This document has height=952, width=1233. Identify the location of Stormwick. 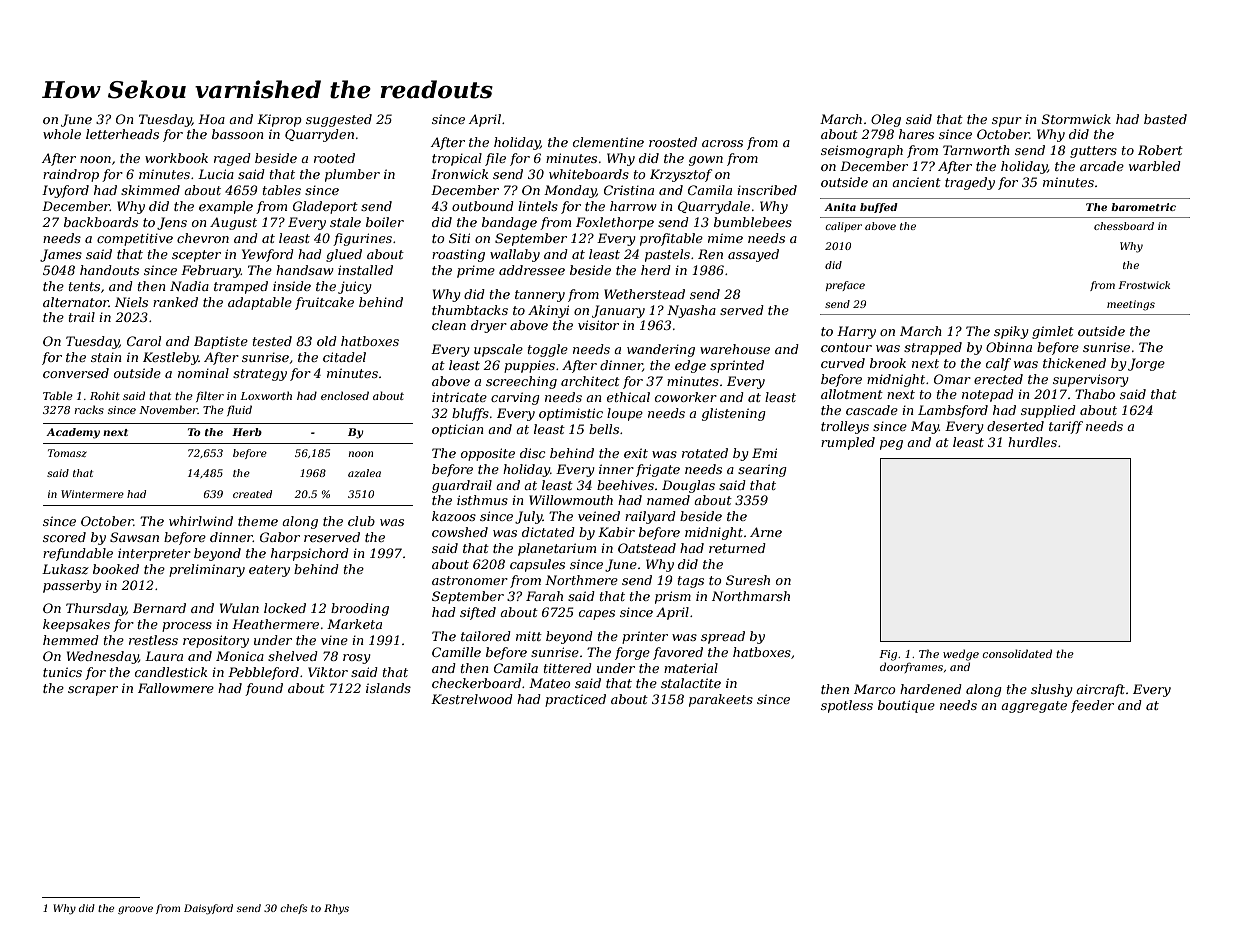
(1076, 119).
